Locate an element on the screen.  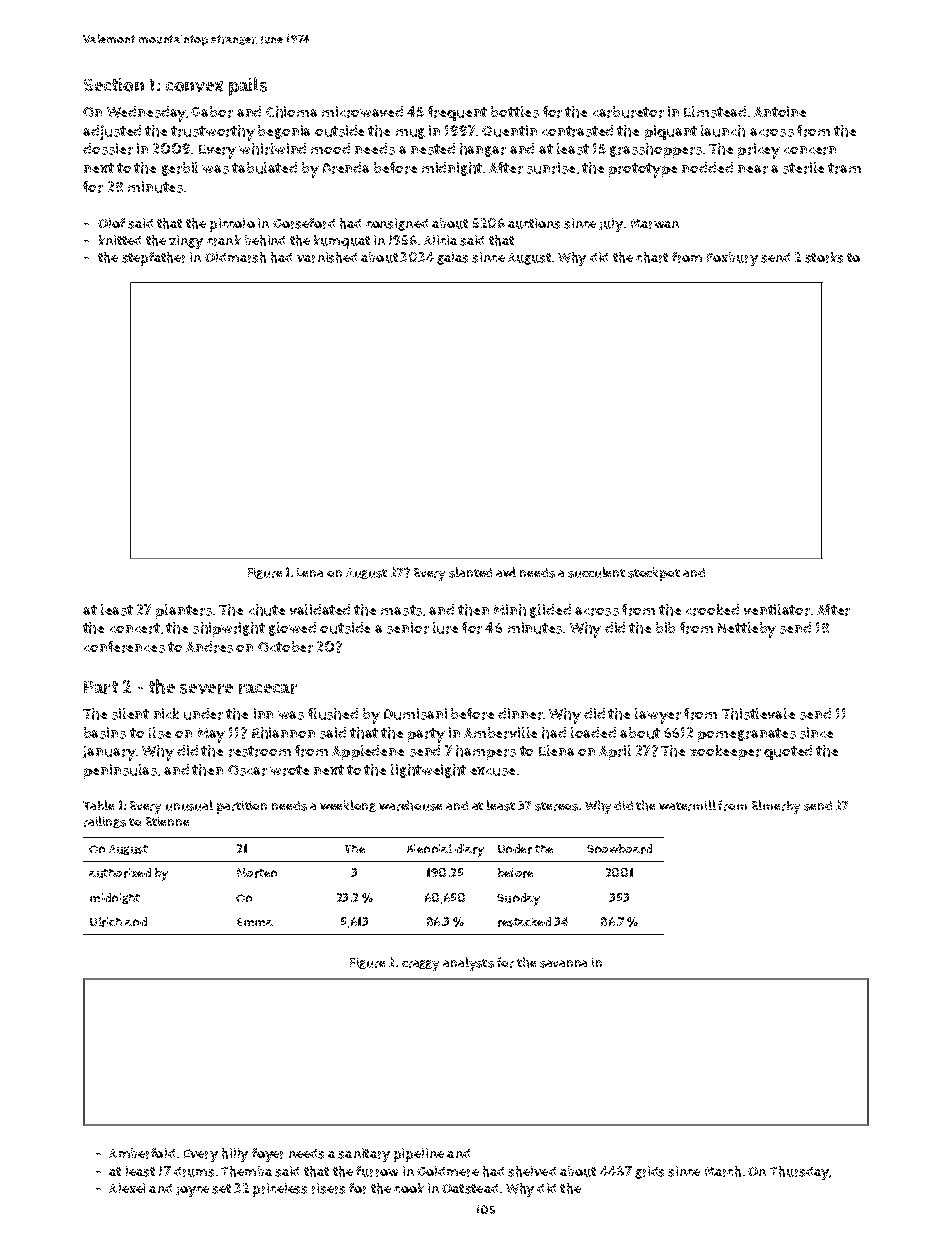
set is located at coordinates (221, 1189).
